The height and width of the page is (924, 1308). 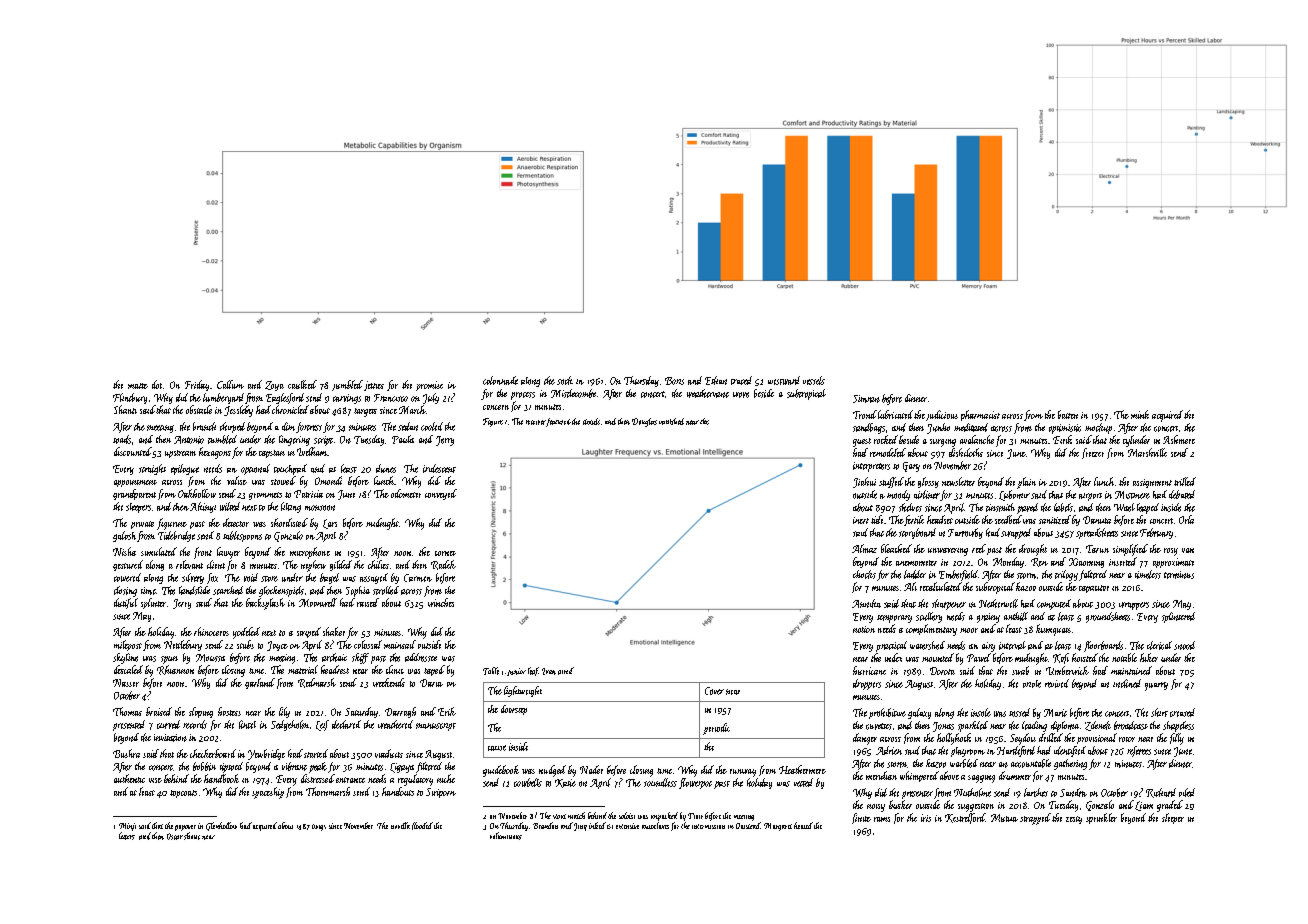 I want to click on batten, so click(x=1068, y=414).
